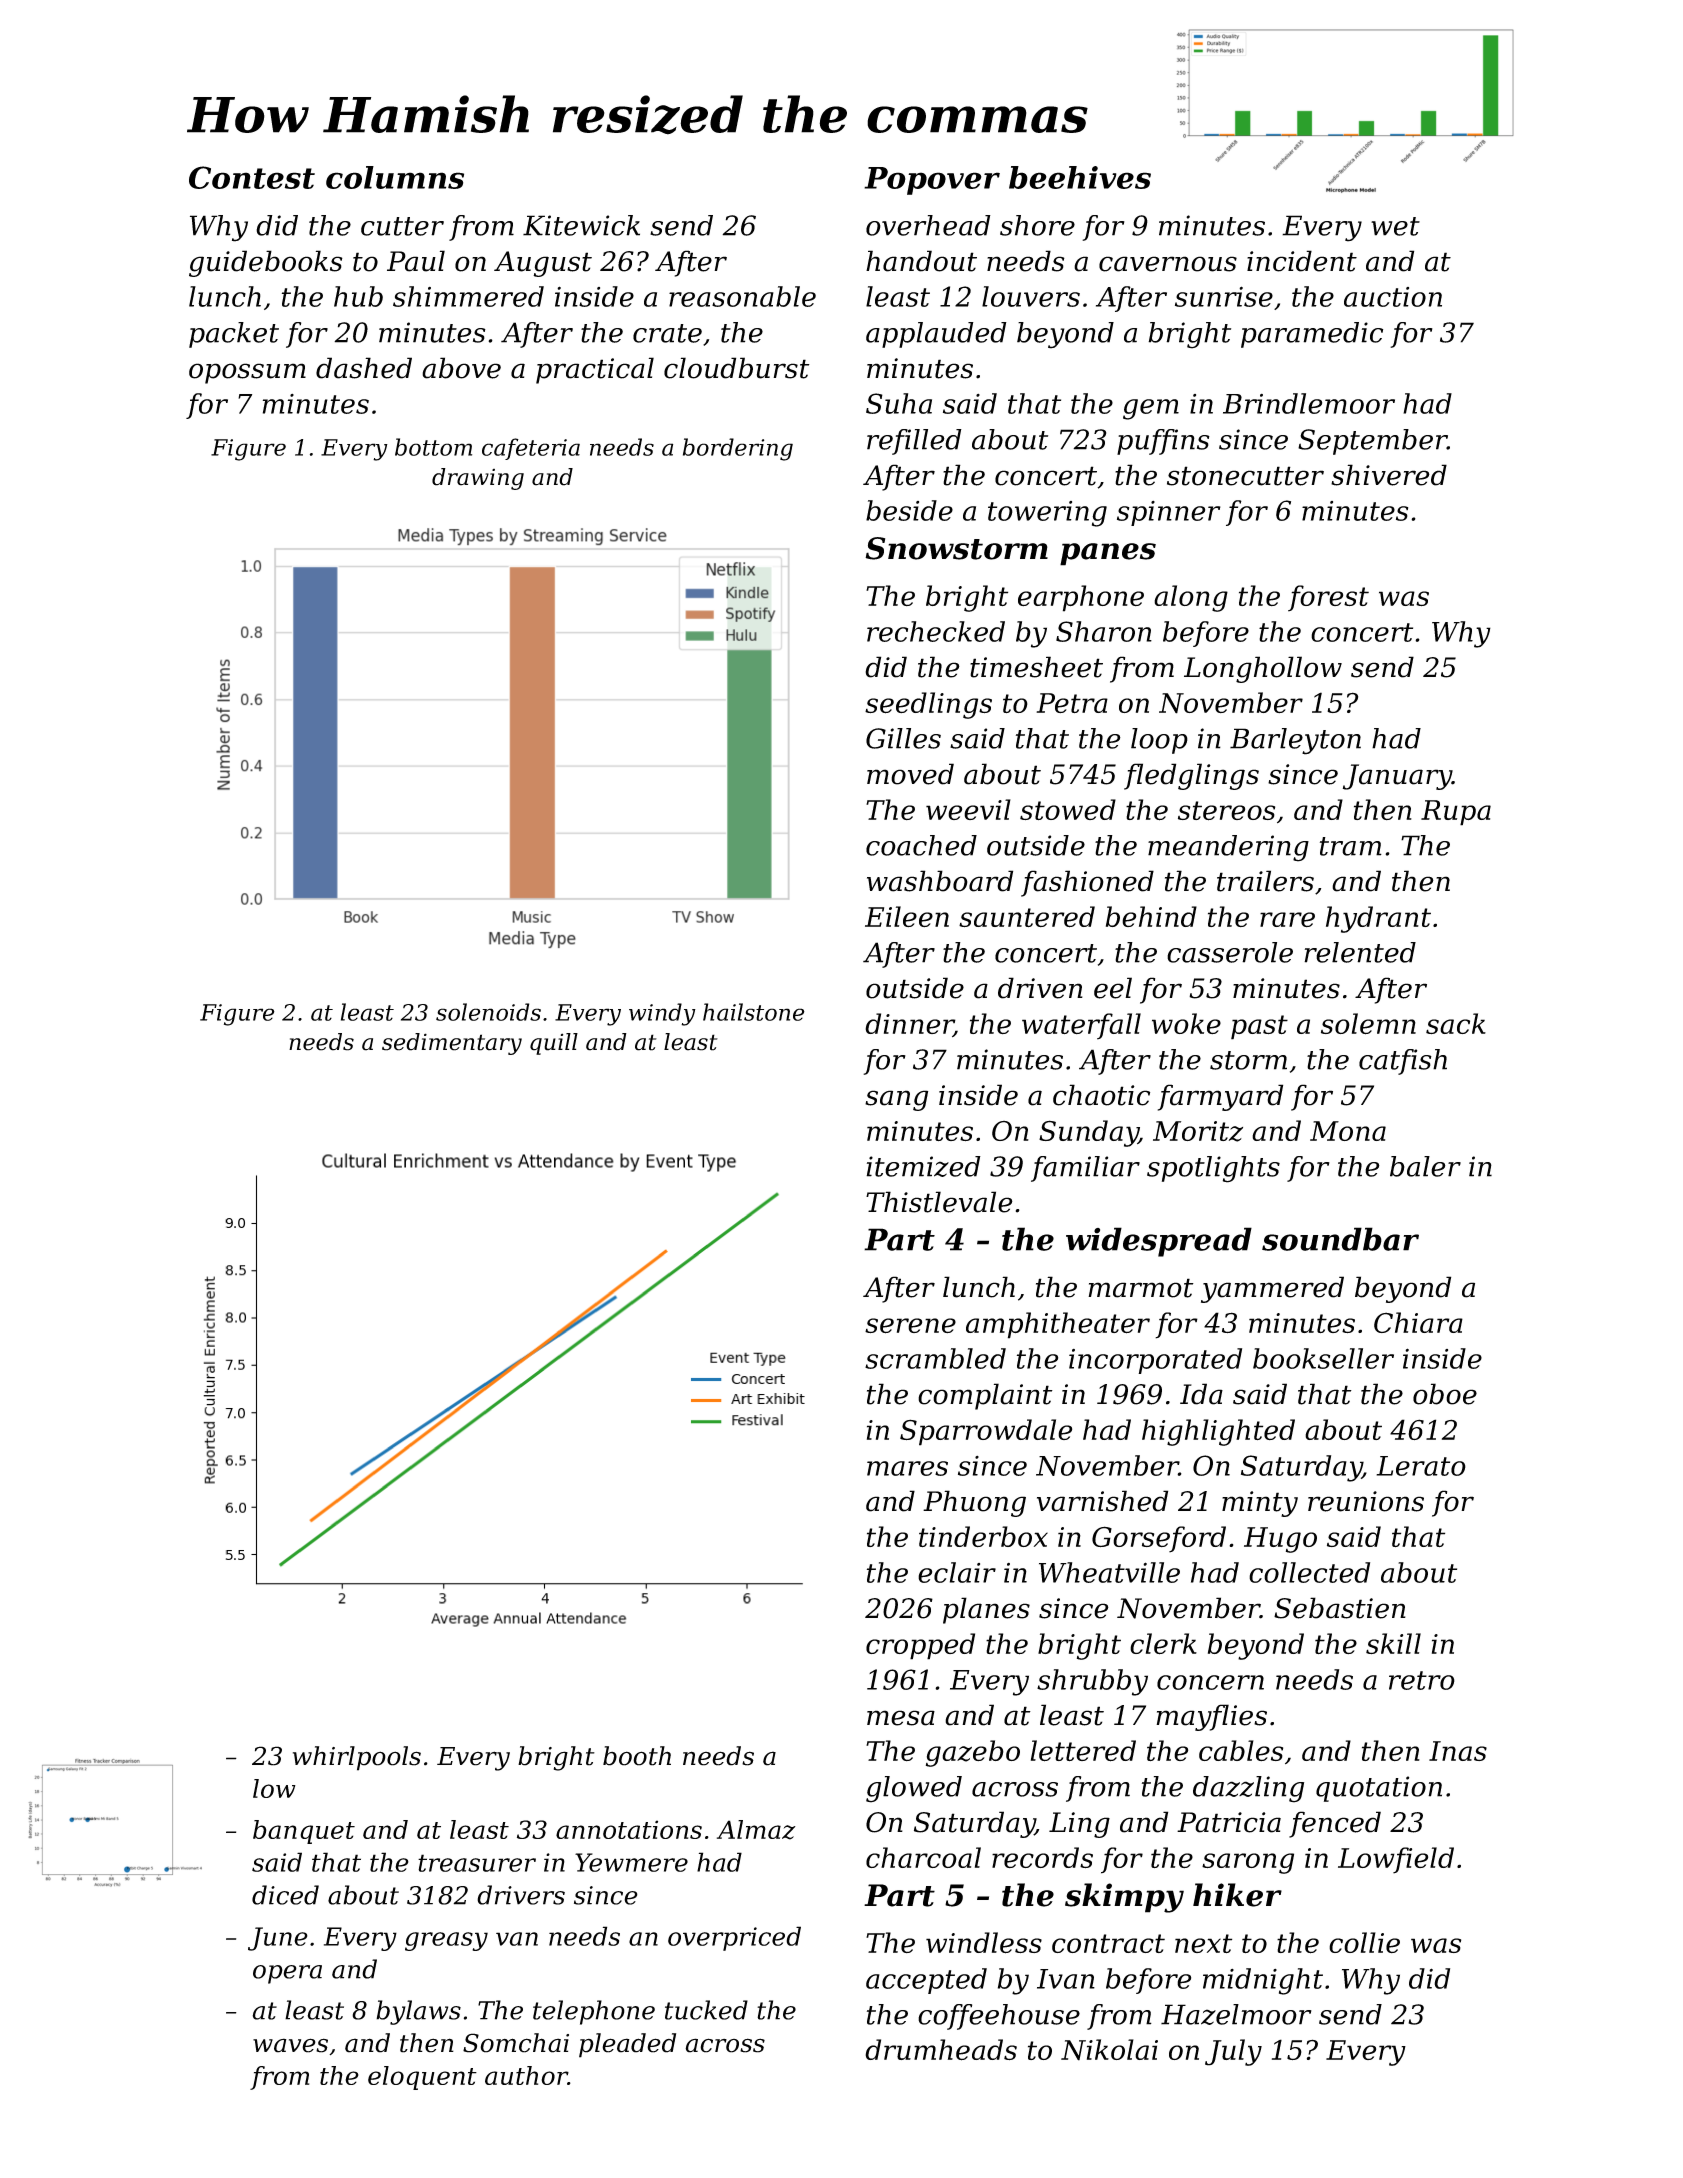  What do you see at coordinates (478, 479) in the screenshot?
I see `drawing` at bounding box center [478, 479].
